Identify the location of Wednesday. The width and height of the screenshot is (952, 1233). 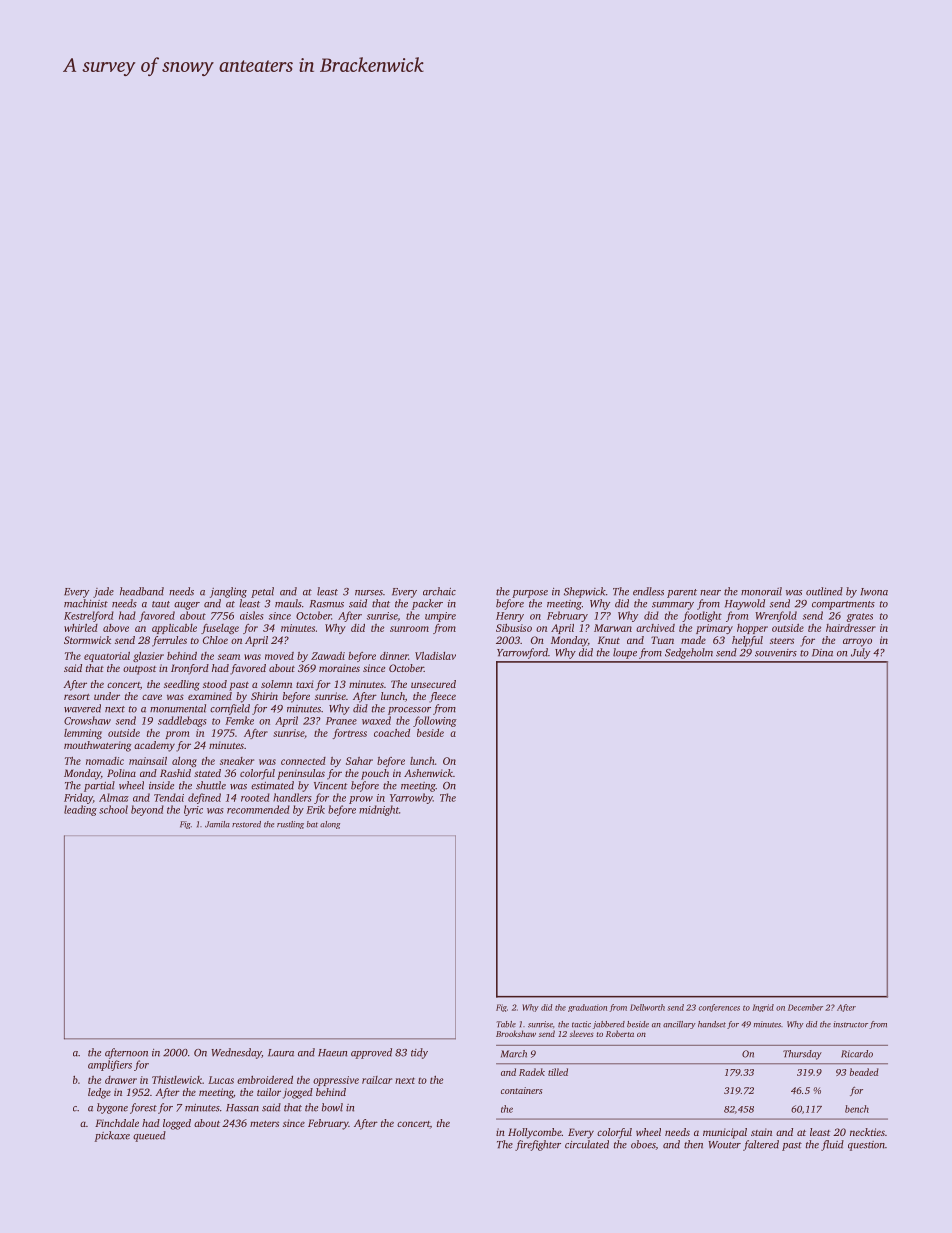
(236, 1053).
